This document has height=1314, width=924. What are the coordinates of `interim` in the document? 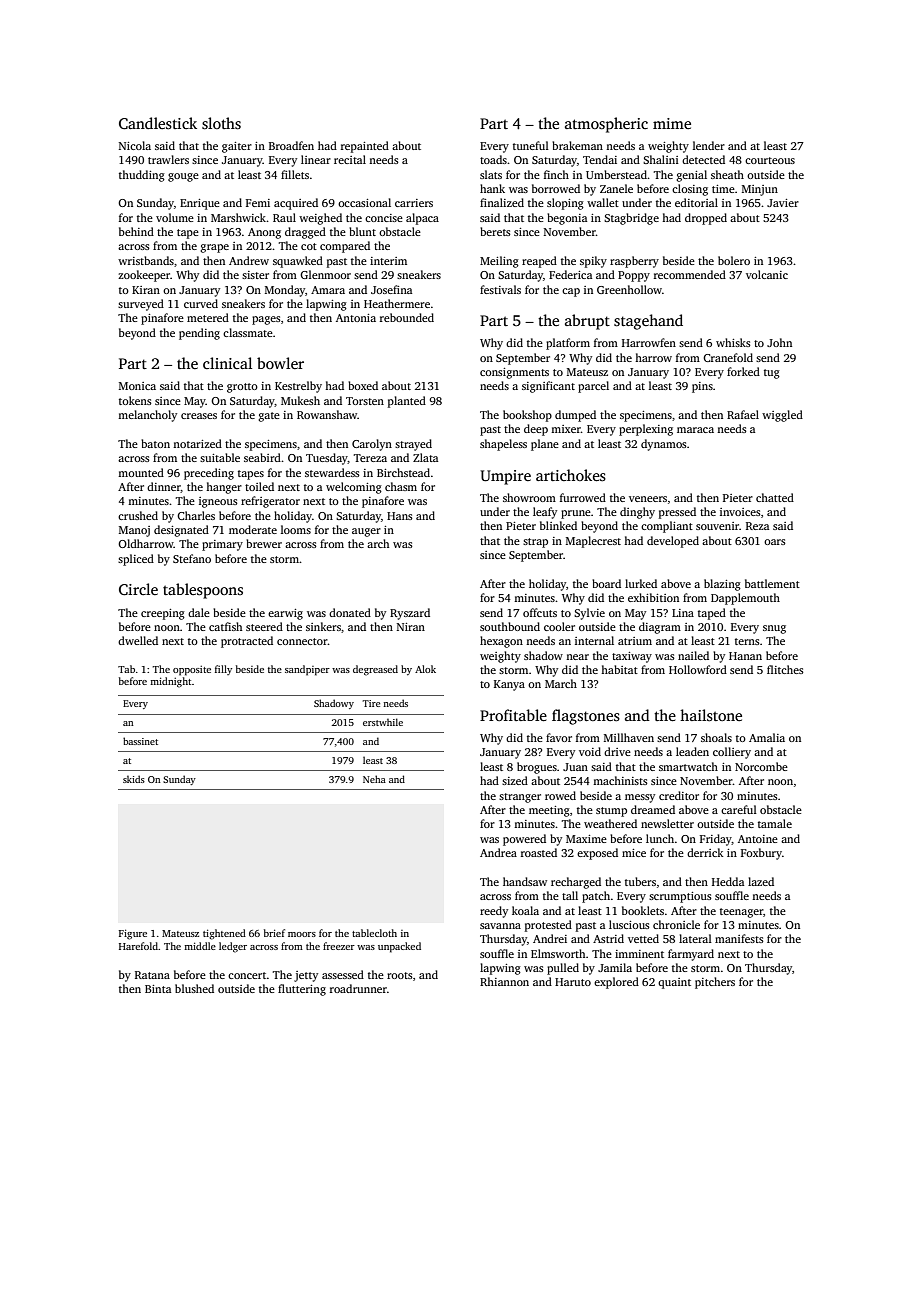 It's located at (388, 261).
